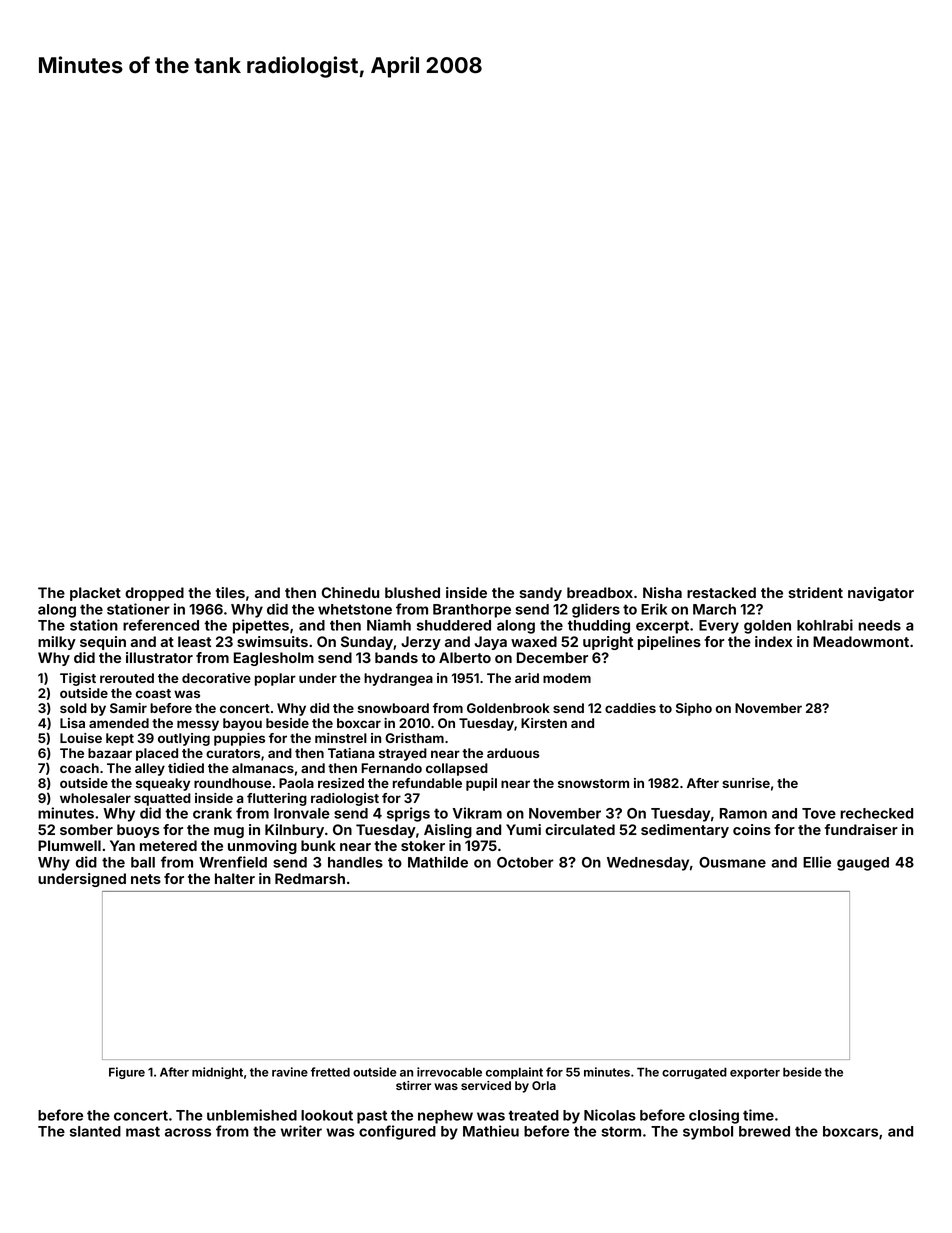 The height and width of the image is (1233, 952). Describe the element at coordinates (764, 1131) in the image. I see `brewed` at that location.
